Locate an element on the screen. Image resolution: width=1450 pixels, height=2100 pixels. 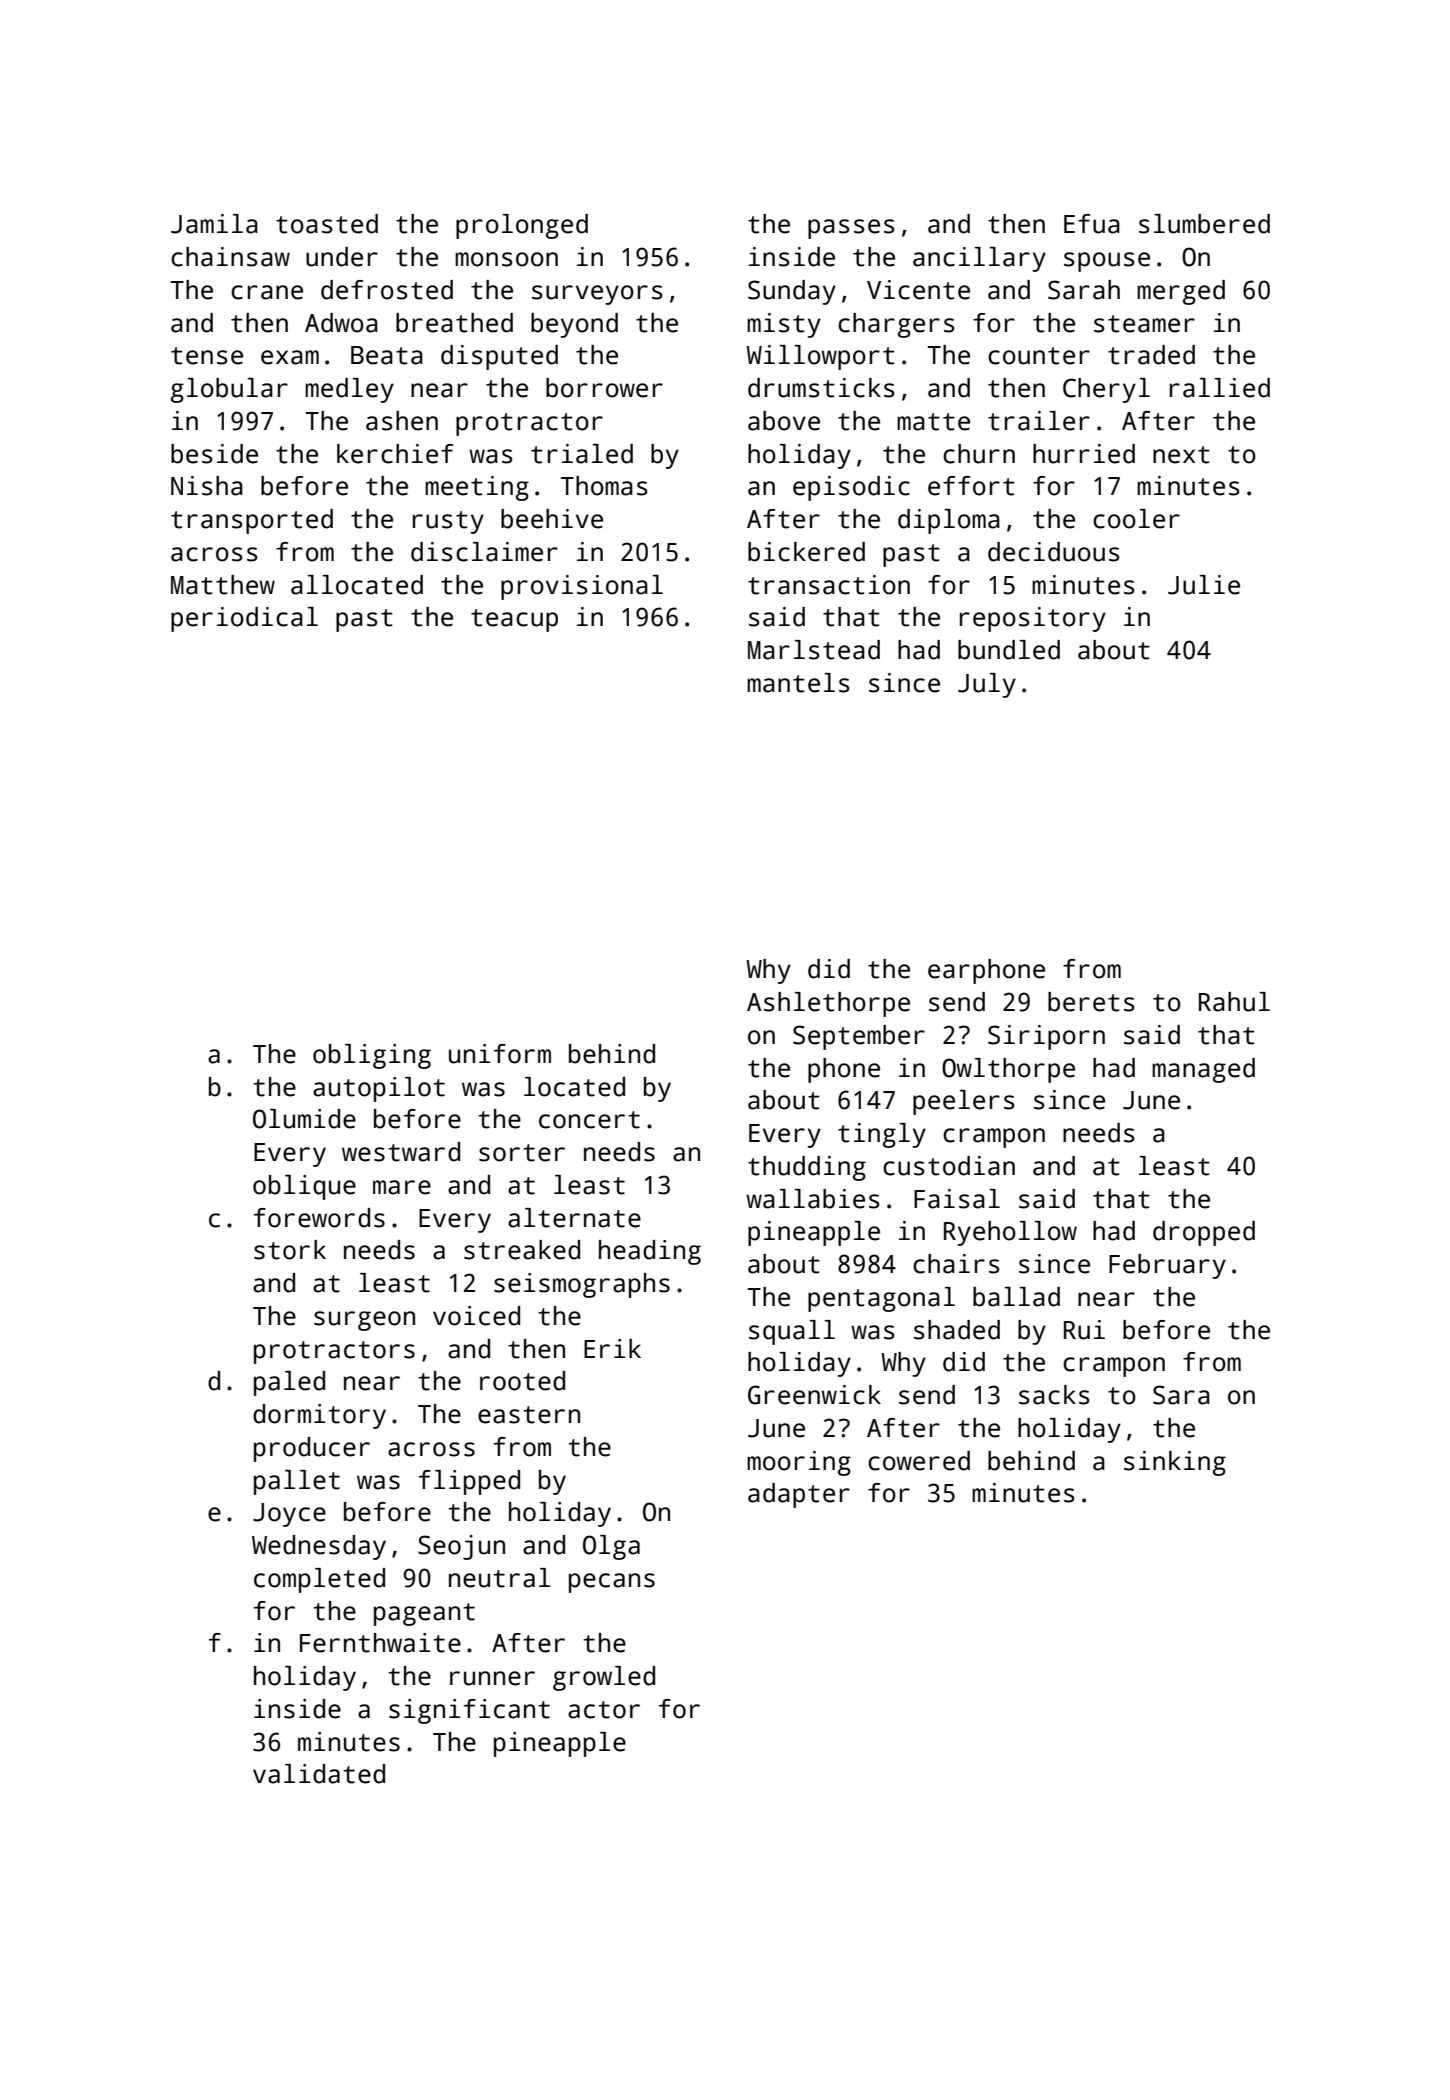
completed is located at coordinates (319, 1580).
